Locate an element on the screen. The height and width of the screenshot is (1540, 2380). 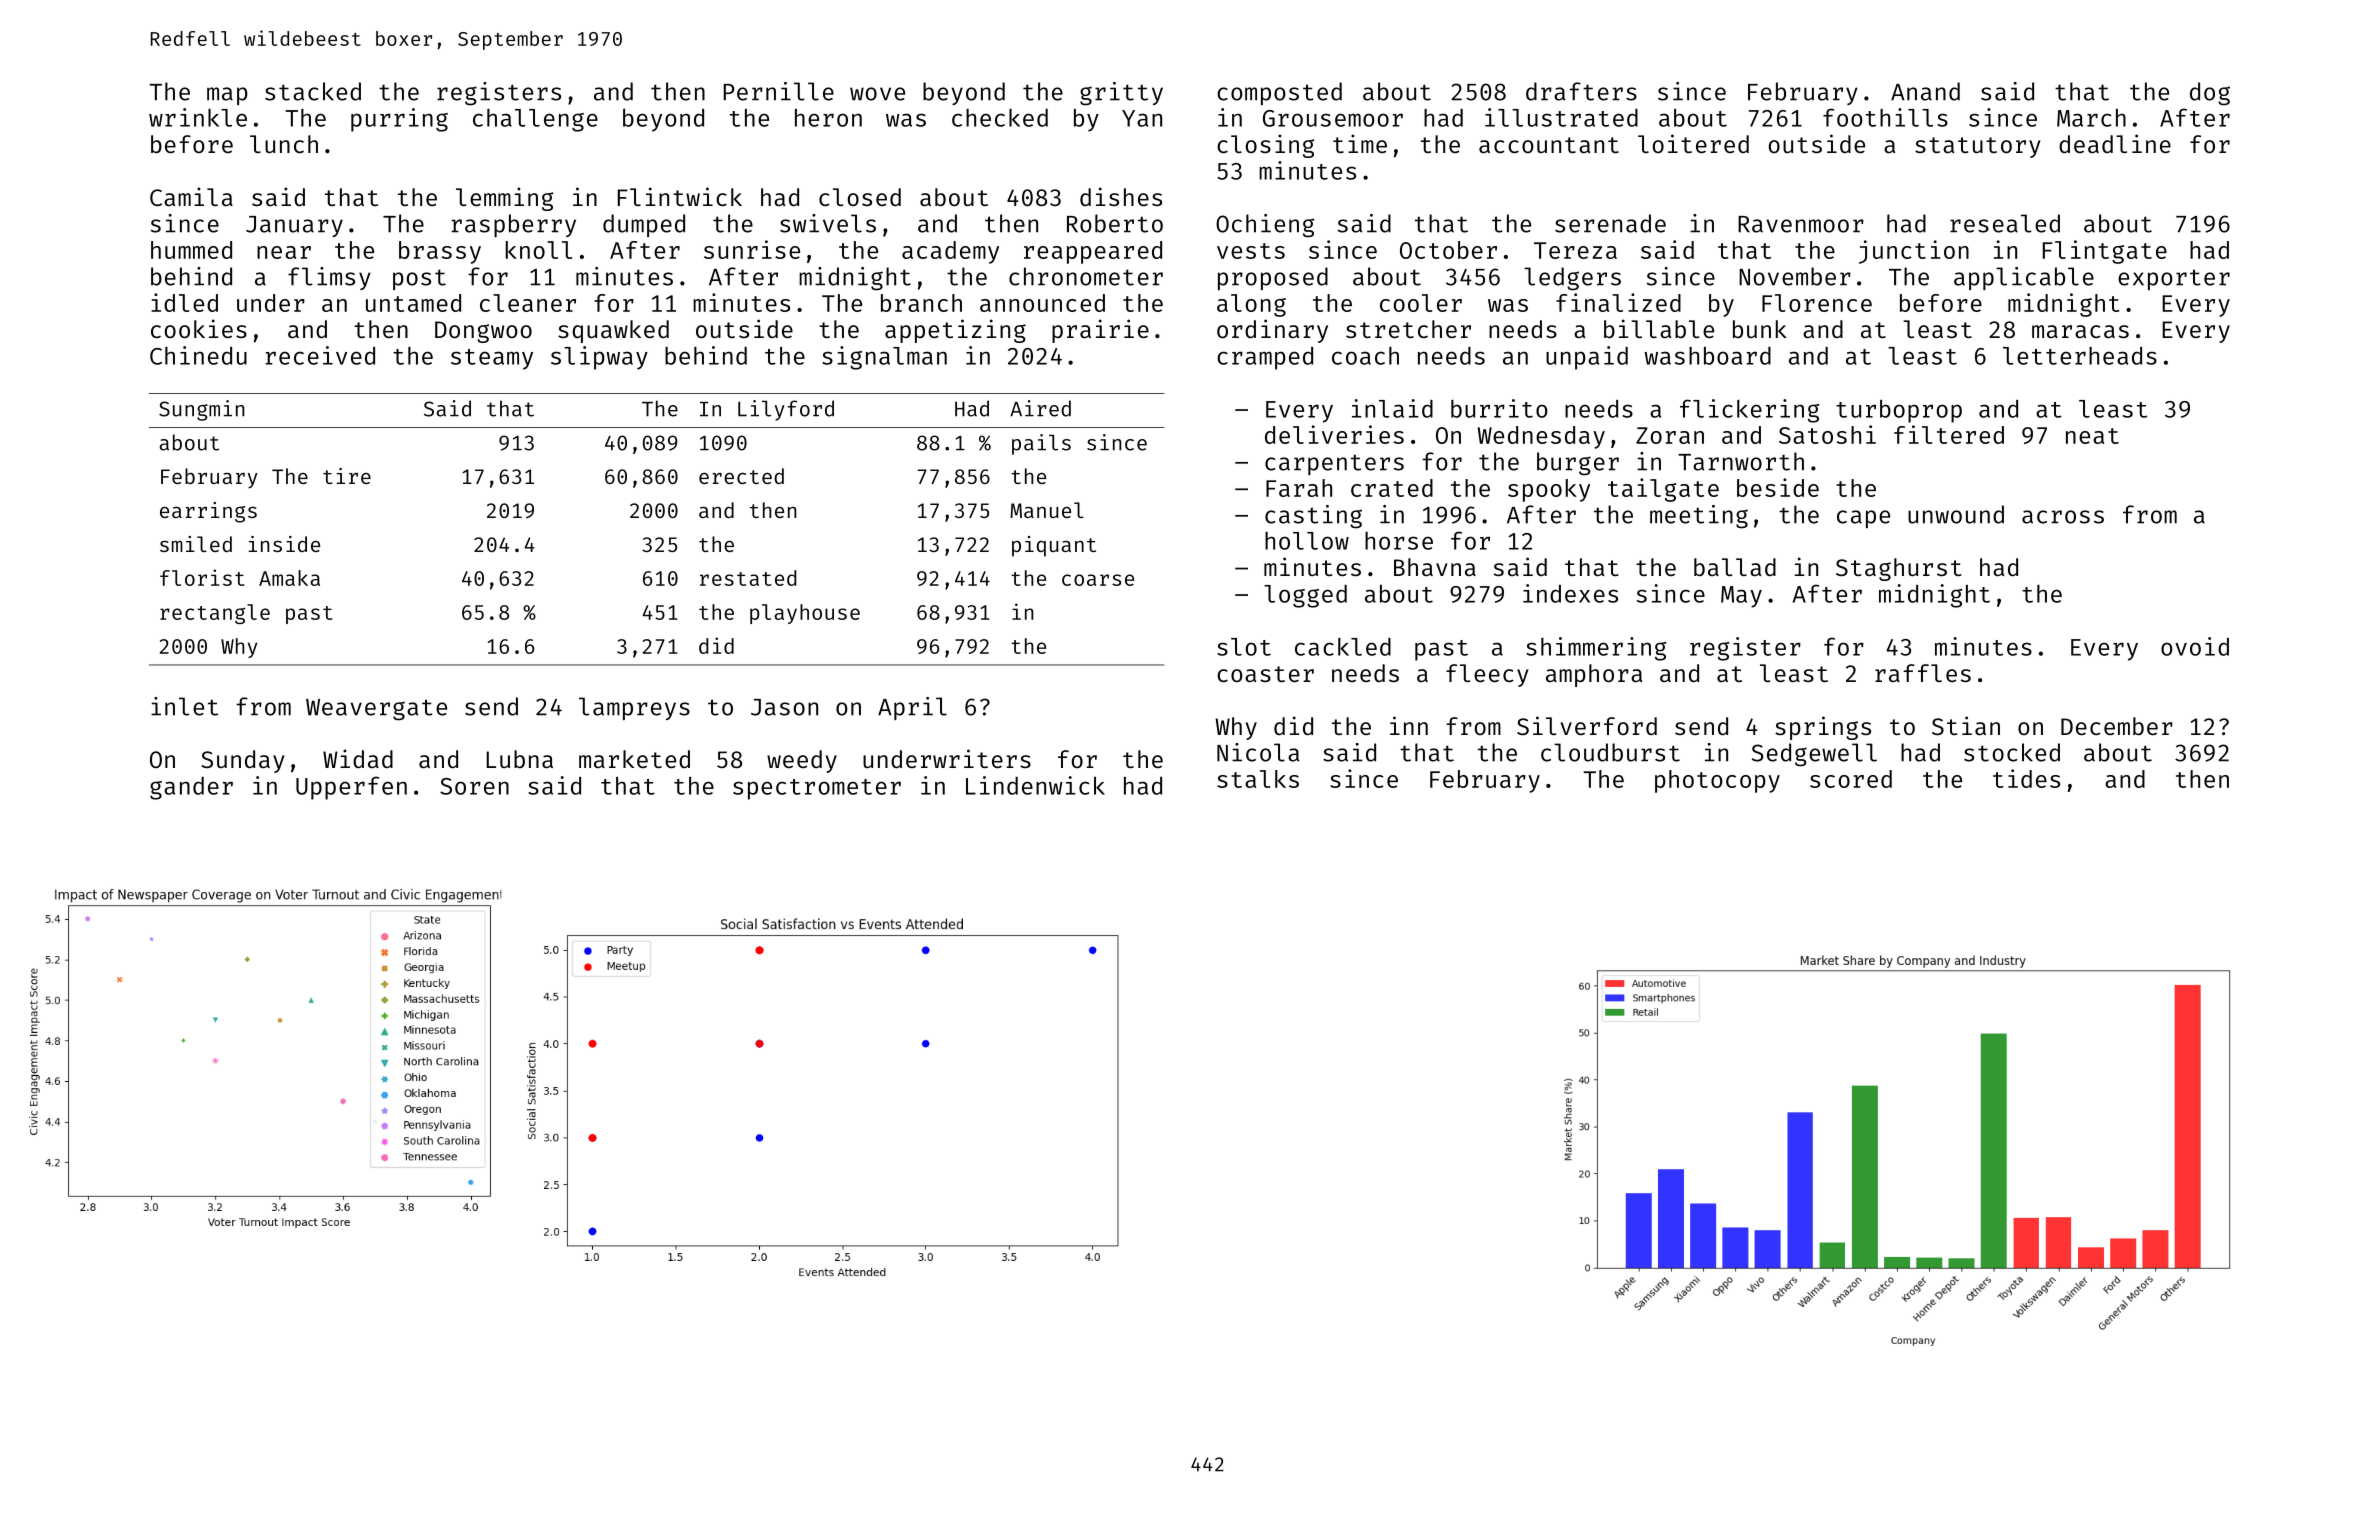
playhouse is located at coordinates (805, 614).
